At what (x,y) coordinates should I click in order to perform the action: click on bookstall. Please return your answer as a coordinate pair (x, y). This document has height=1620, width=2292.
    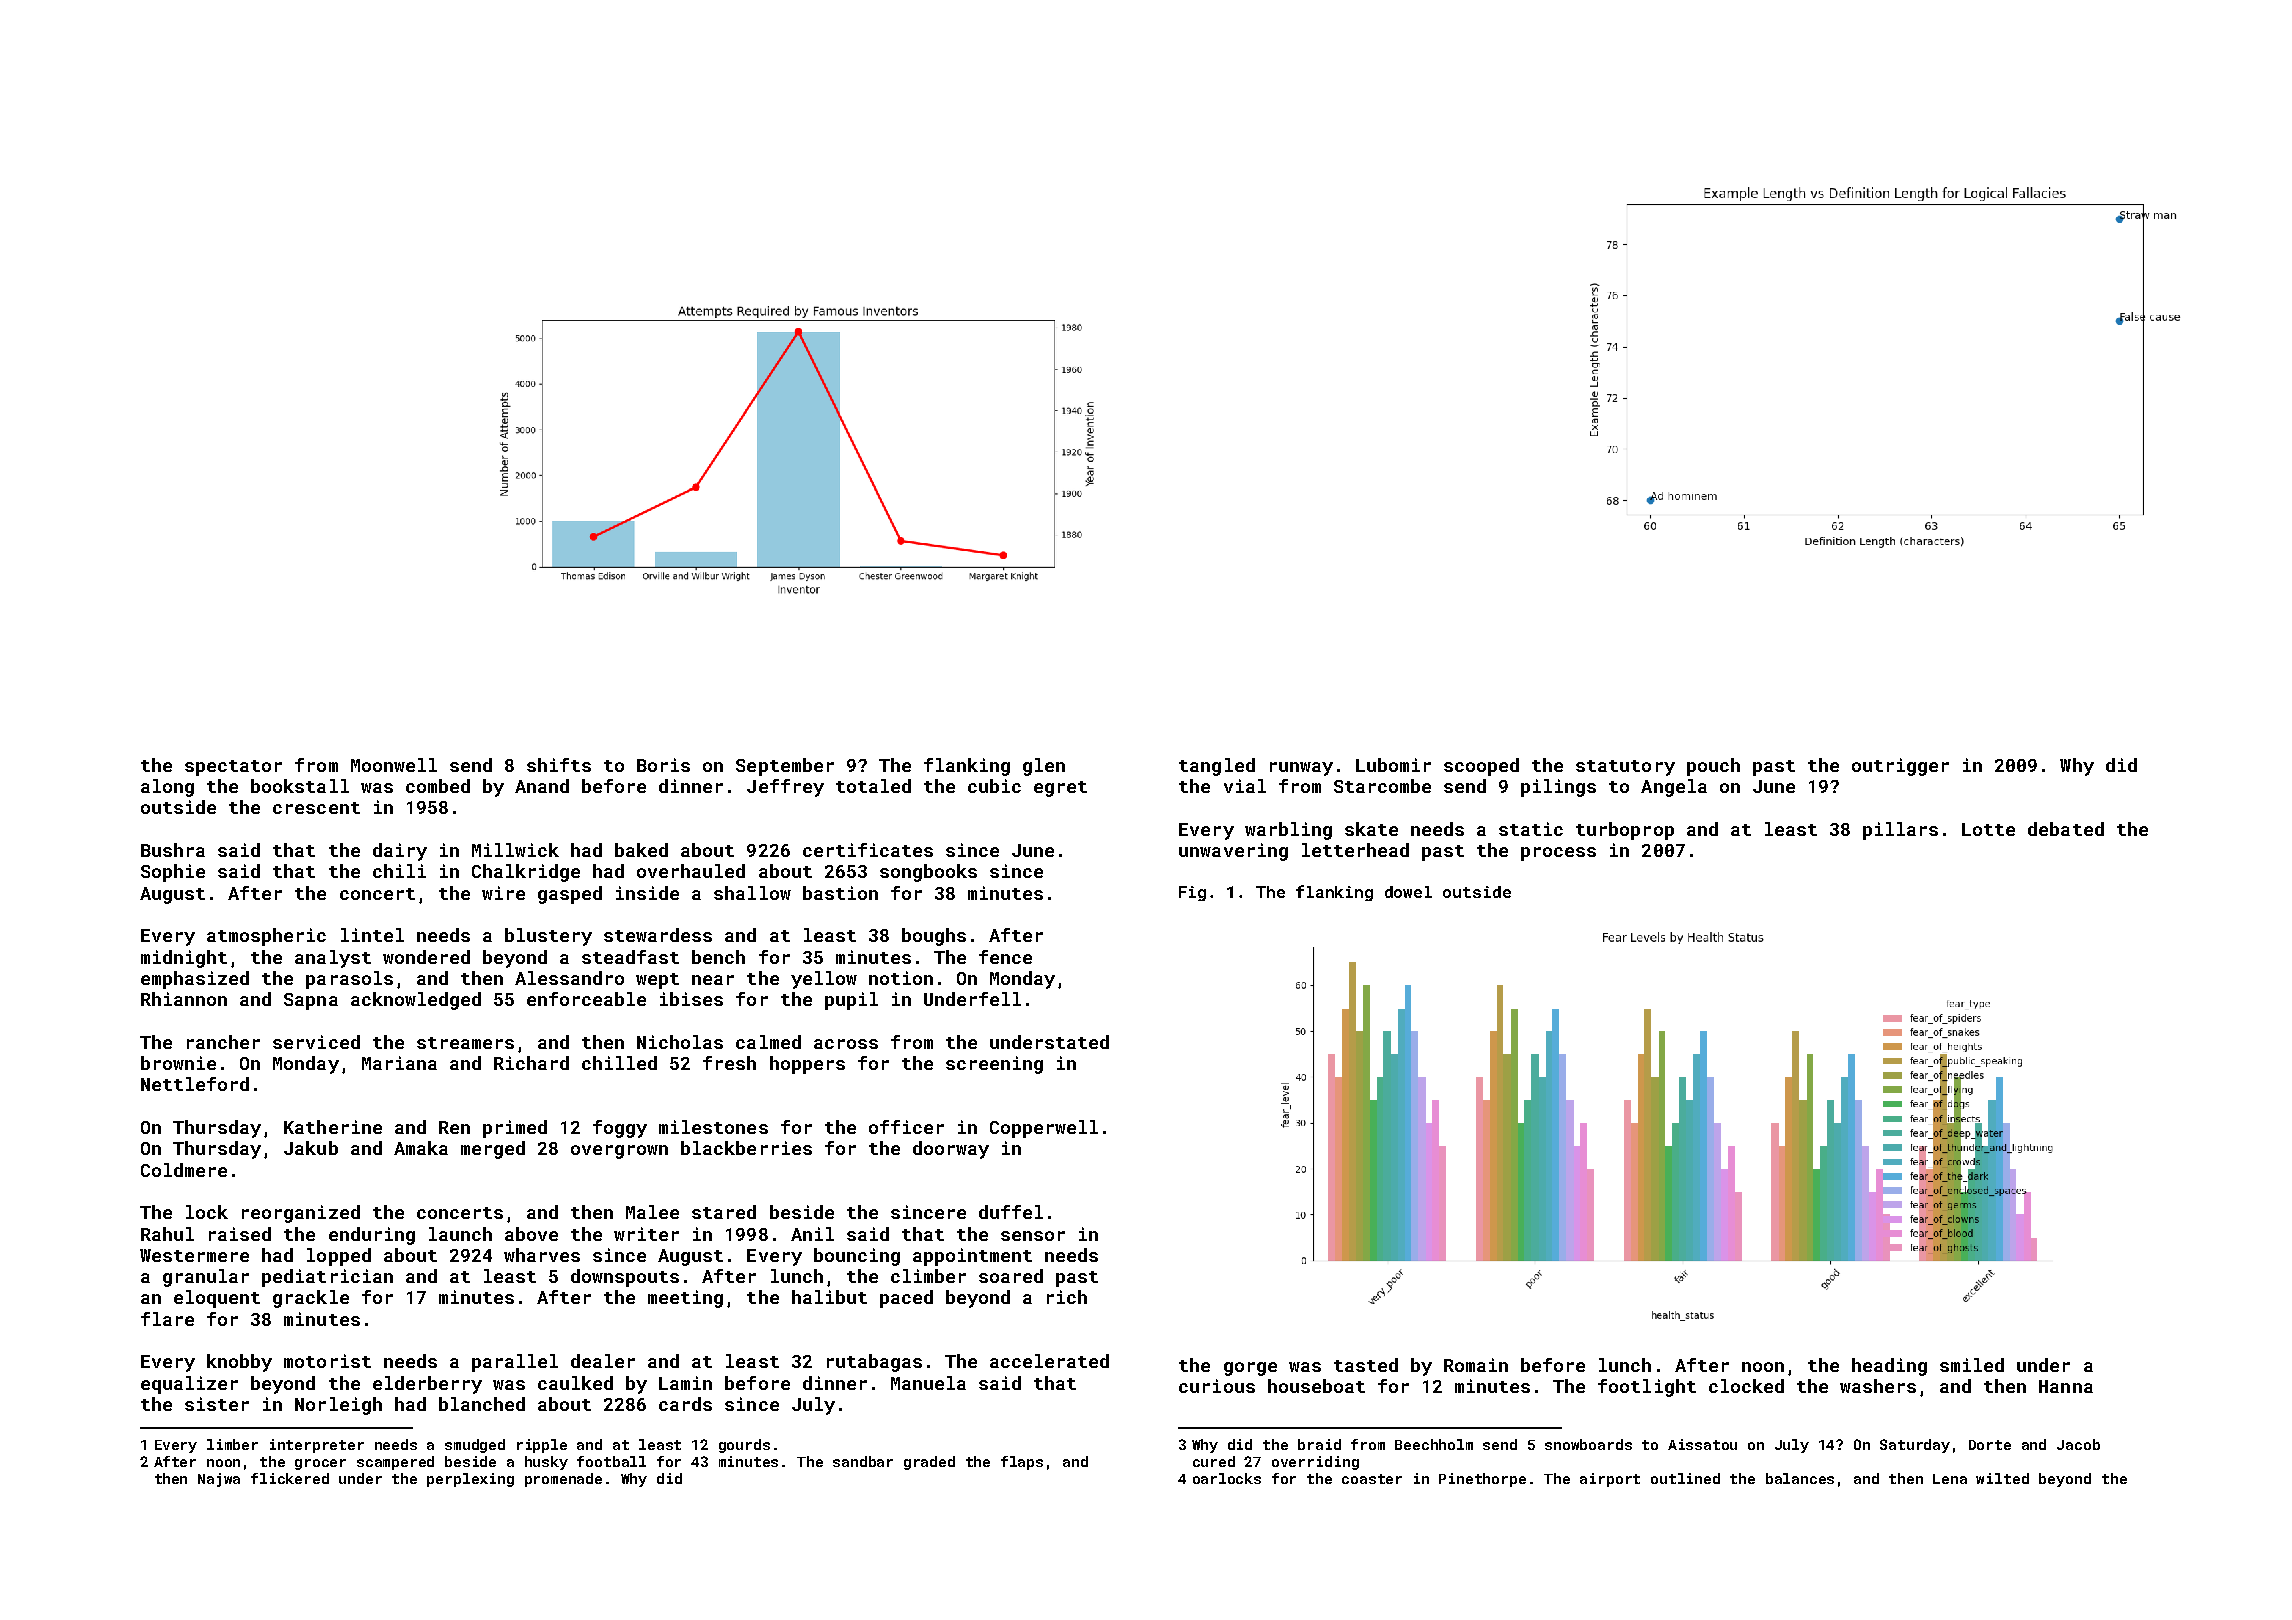
    Looking at the image, I should click on (300, 786).
